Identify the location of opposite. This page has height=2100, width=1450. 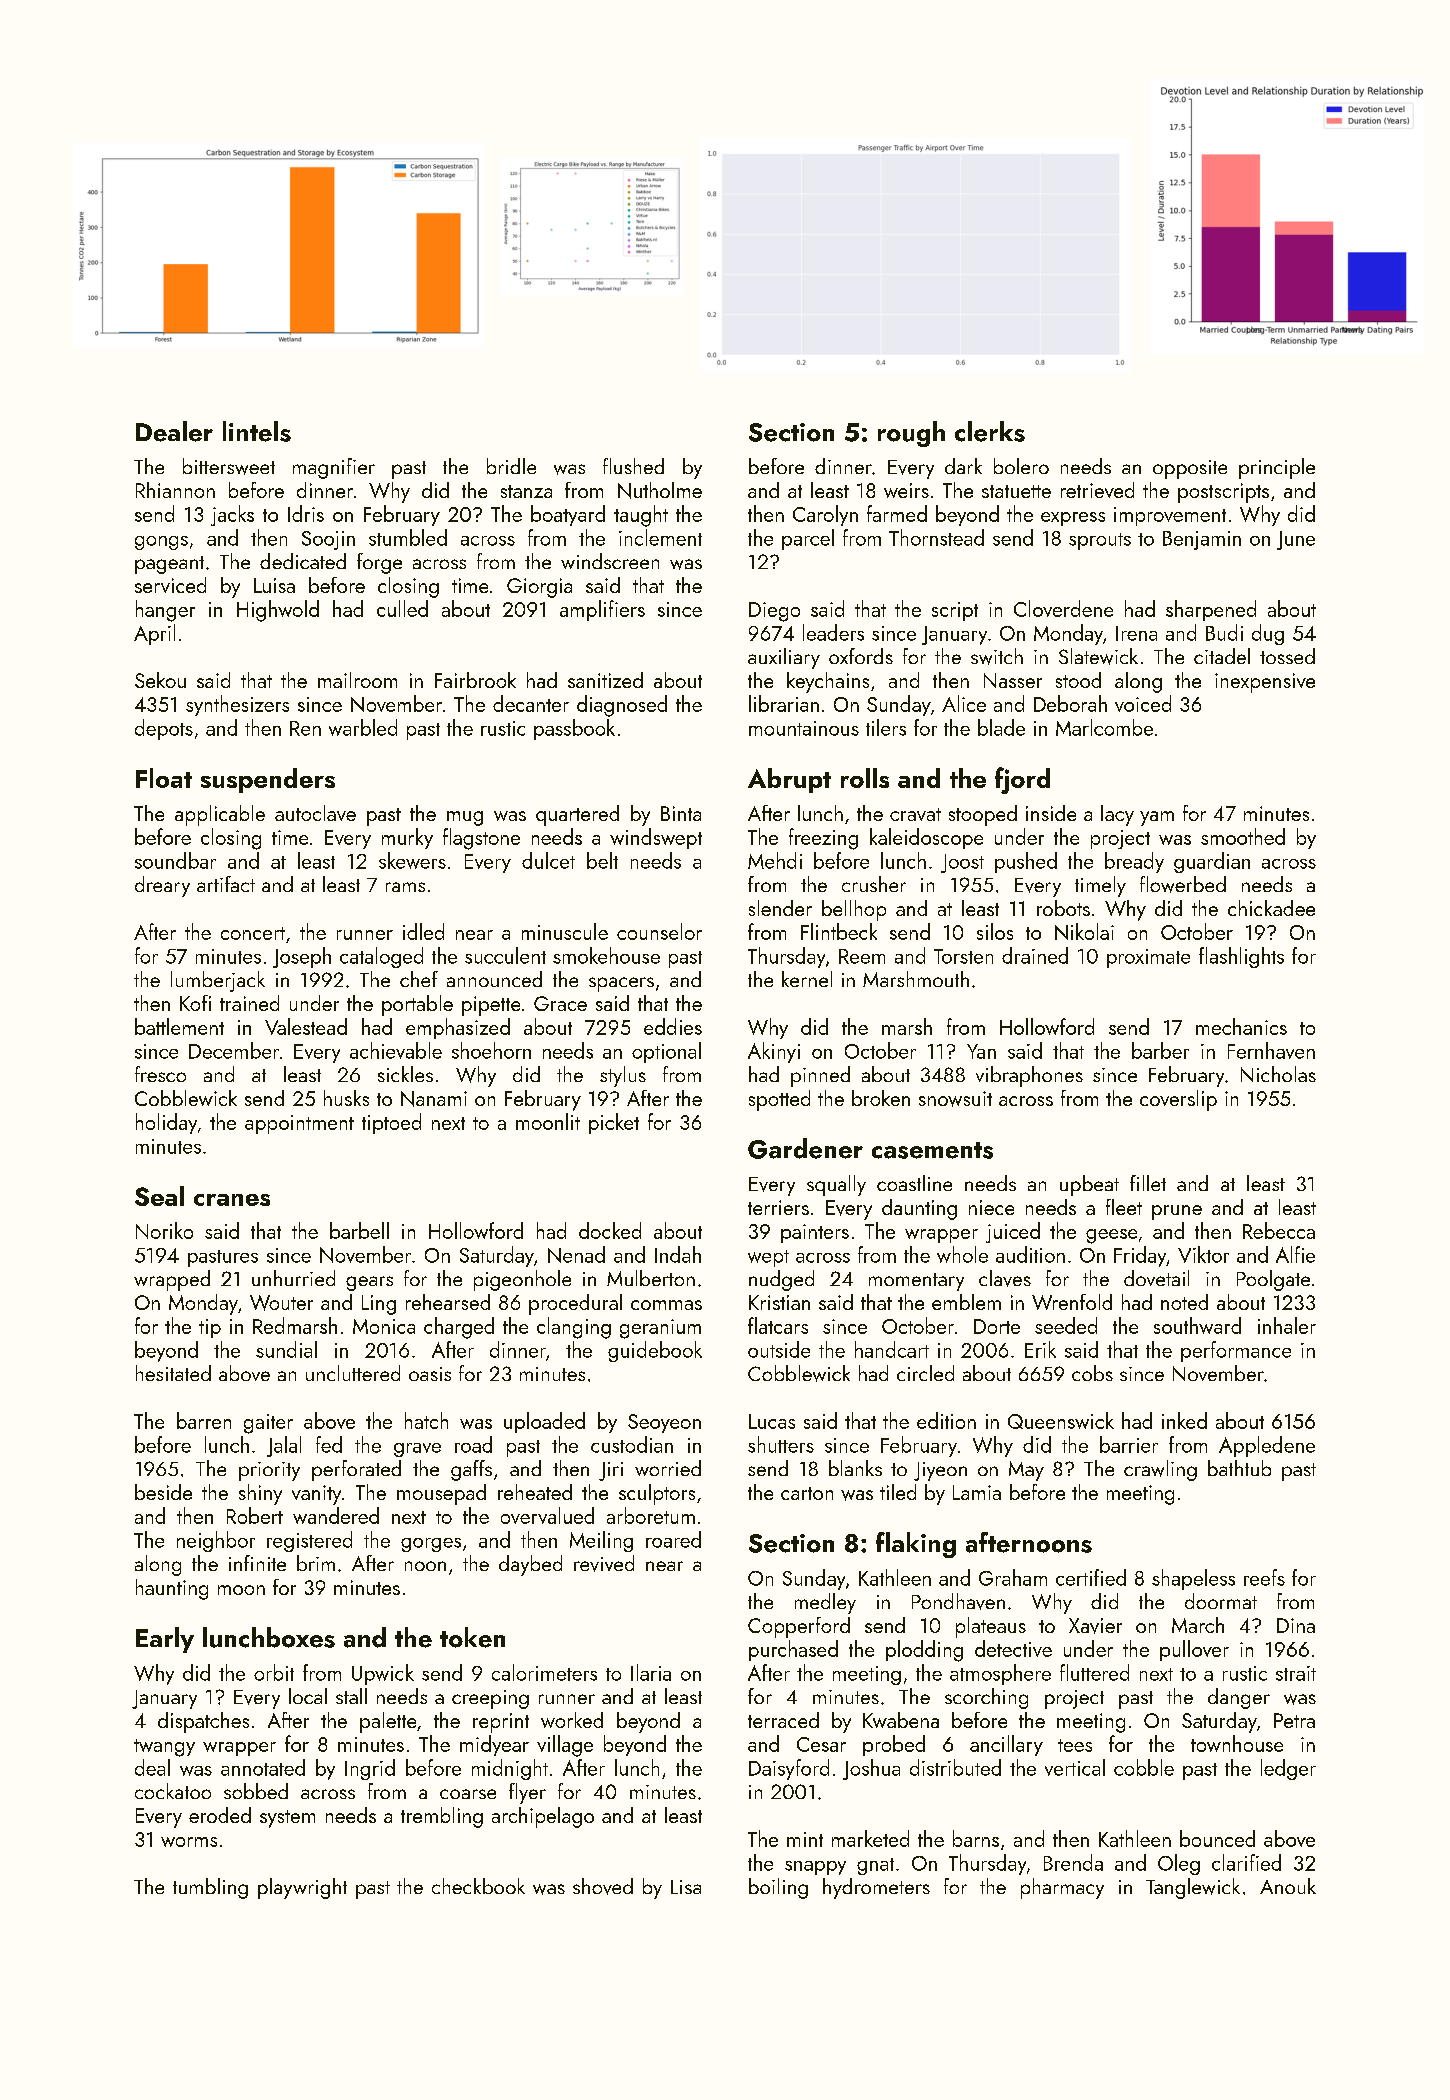
(1190, 469).
